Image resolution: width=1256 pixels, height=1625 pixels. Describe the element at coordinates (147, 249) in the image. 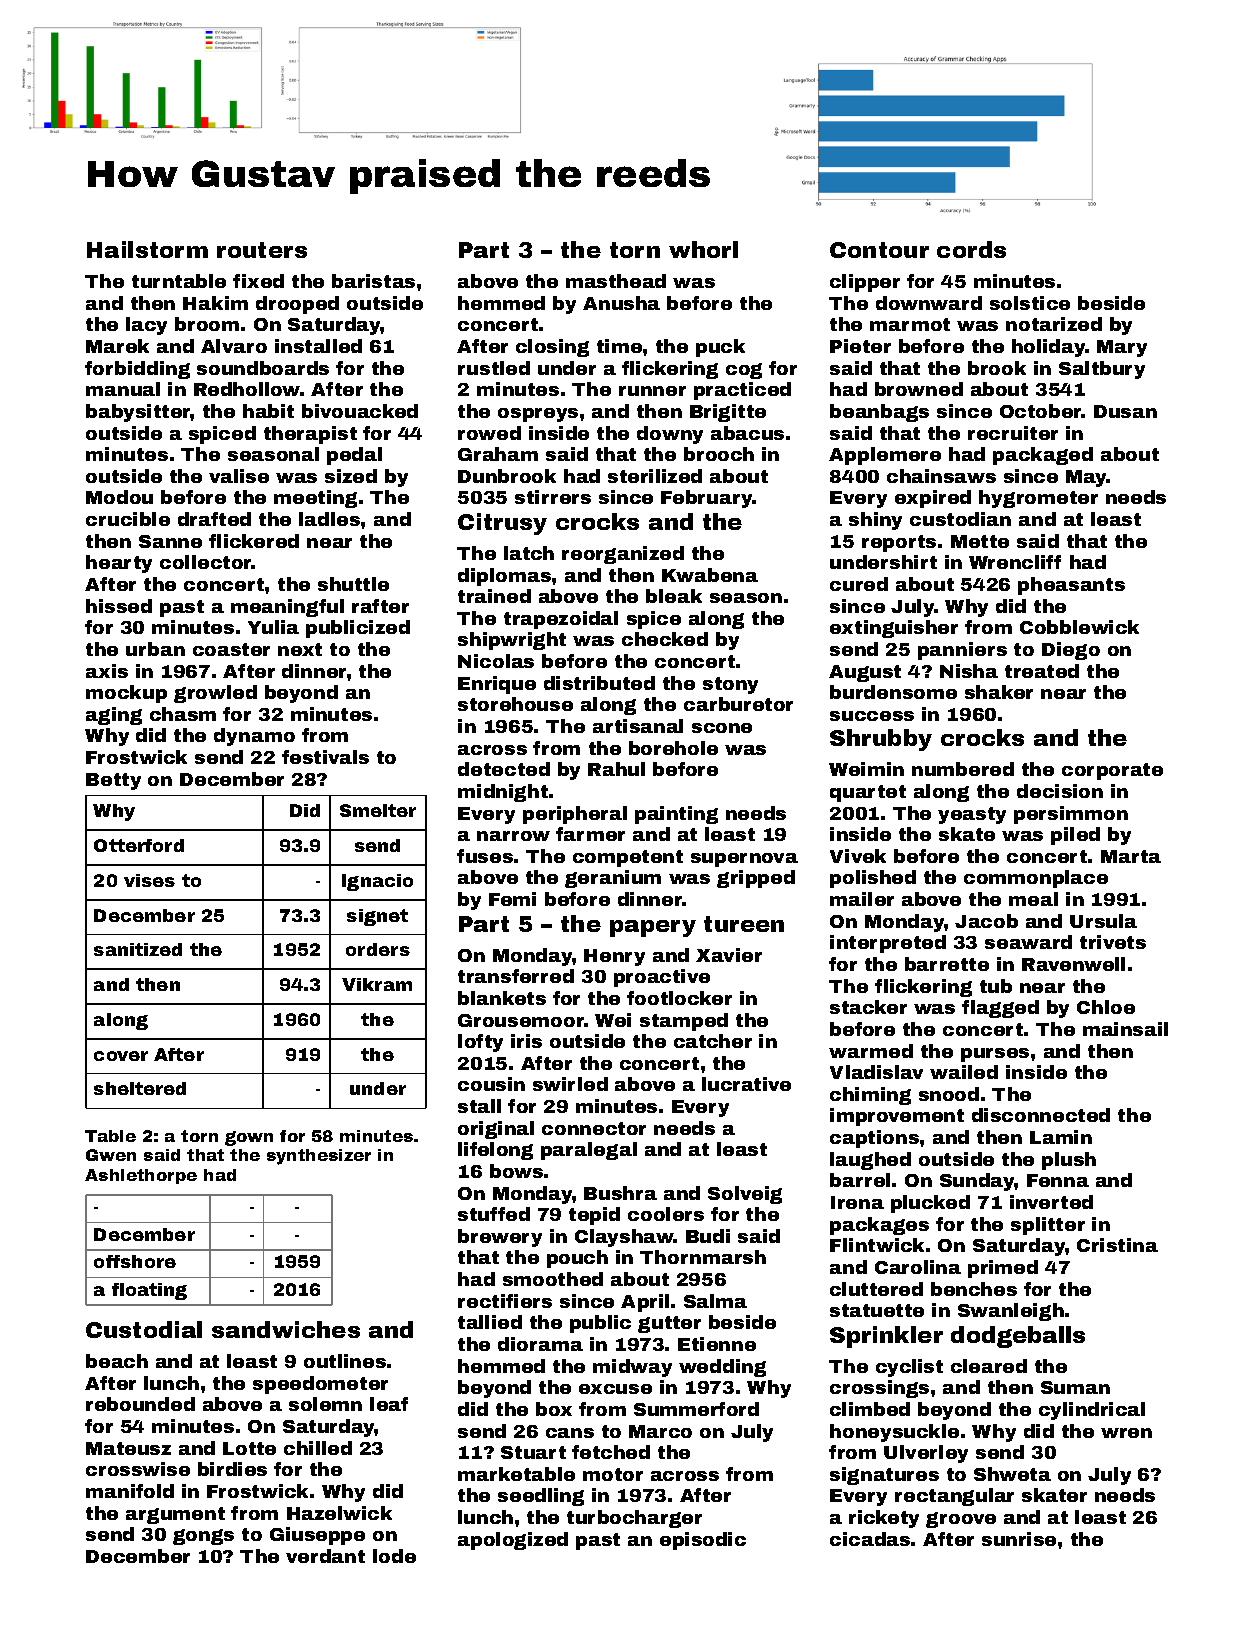

I see `Hailstorm` at that location.
